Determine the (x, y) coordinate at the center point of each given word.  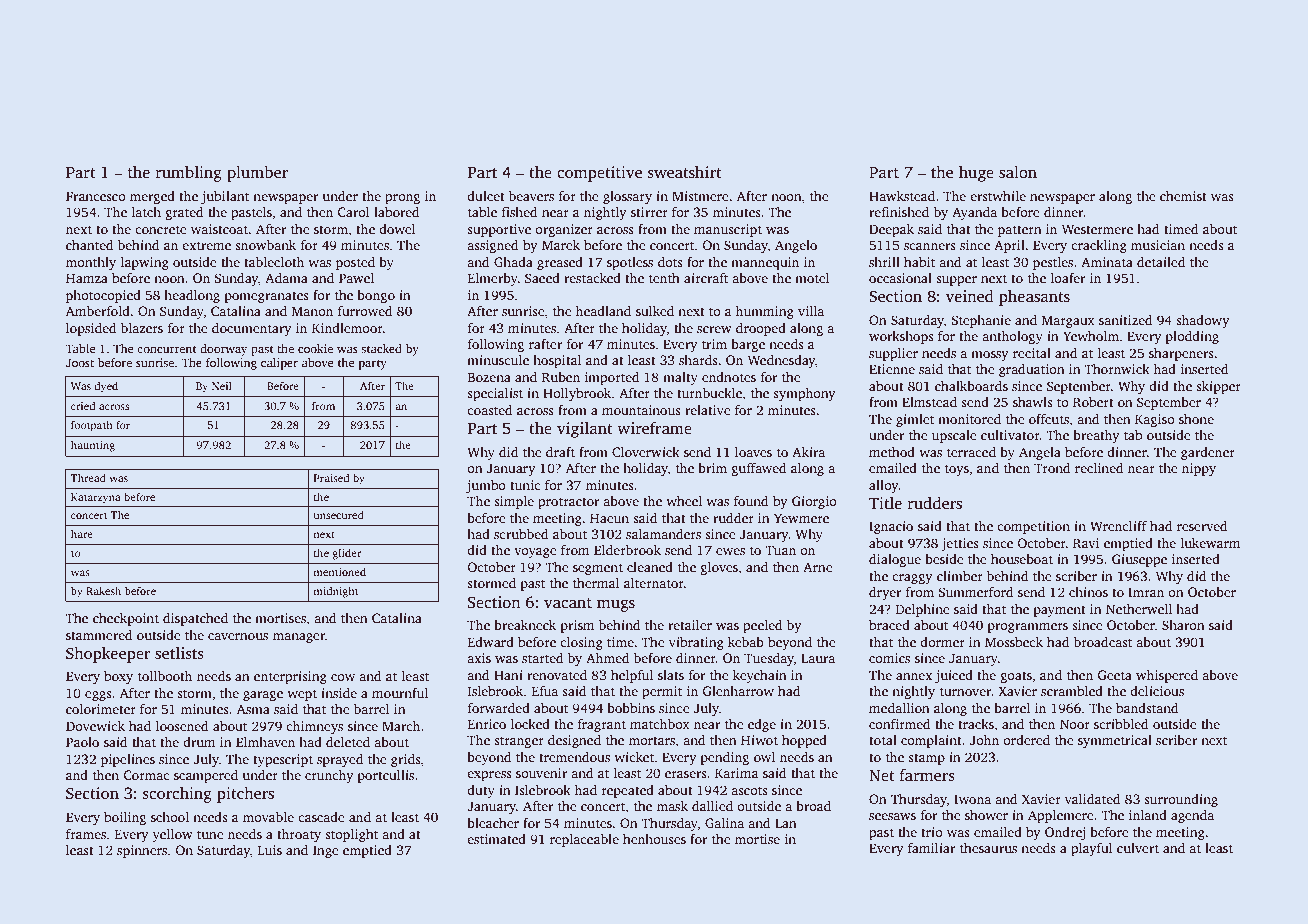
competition (1033, 527)
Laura (818, 658)
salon (1018, 172)
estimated (496, 839)
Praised (331, 478)
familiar (931, 848)
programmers (1027, 628)
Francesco (96, 196)
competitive (599, 174)
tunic (525, 485)
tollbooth (165, 676)
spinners (142, 851)
